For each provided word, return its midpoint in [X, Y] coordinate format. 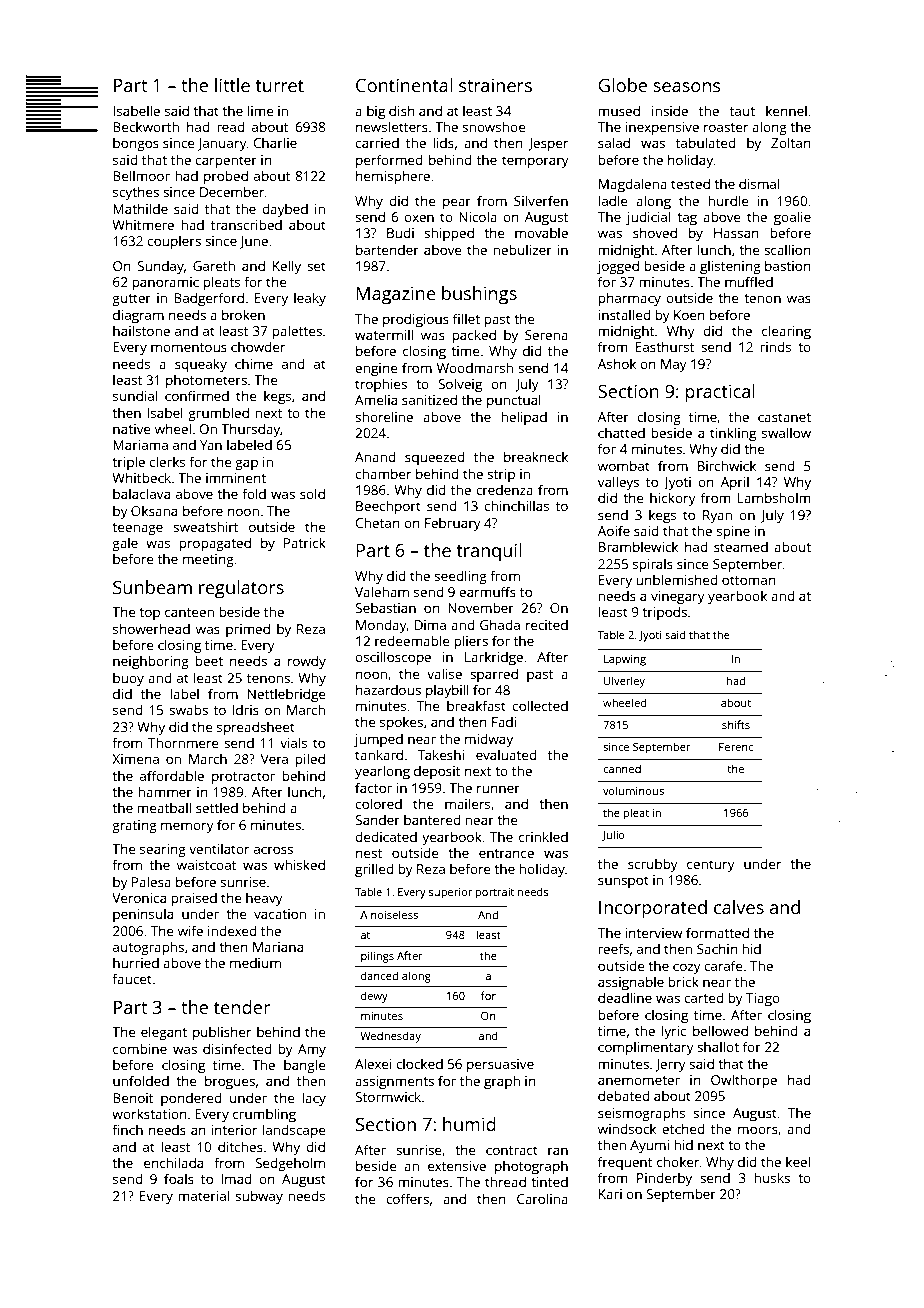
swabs [188, 709]
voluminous [633, 790]
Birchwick [727, 465]
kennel [786, 110]
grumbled [218, 414]
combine [140, 1048]
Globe [622, 85]
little [232, 85]
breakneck [536, 456]
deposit [437, 772]
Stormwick [388, 1096]
